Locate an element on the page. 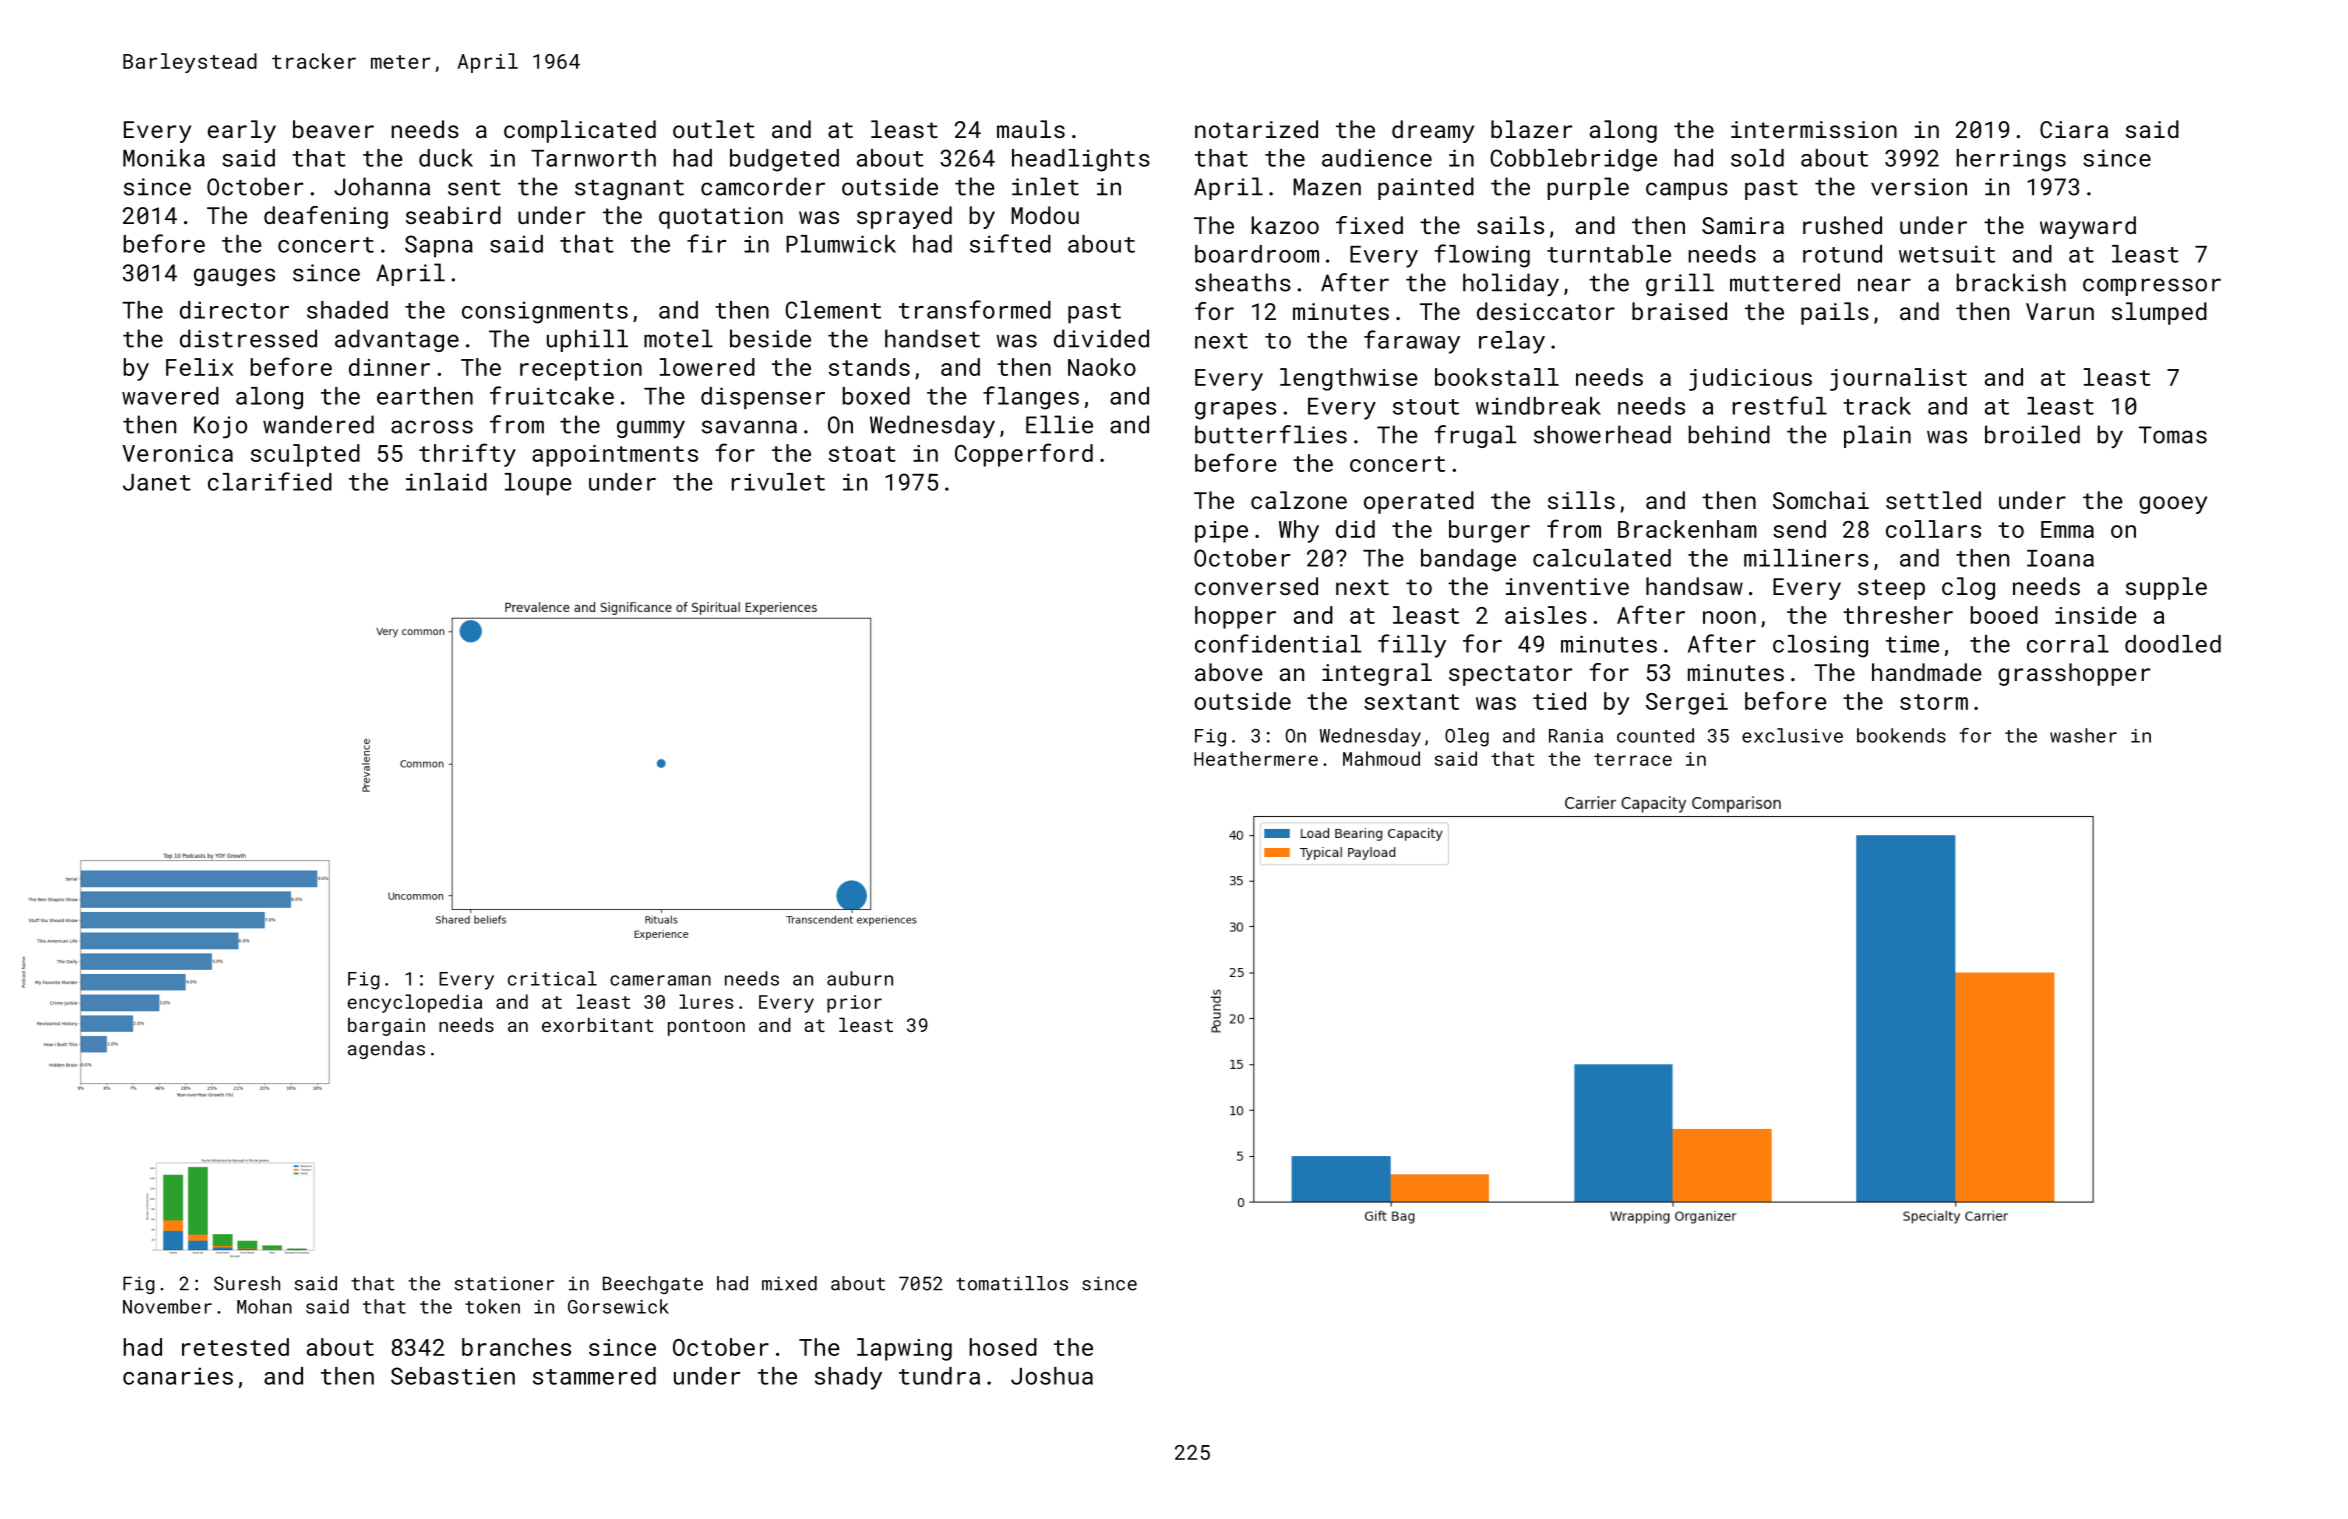 This image has height=1519, width=2348. stammered is located at coordinates (594, 1376).
